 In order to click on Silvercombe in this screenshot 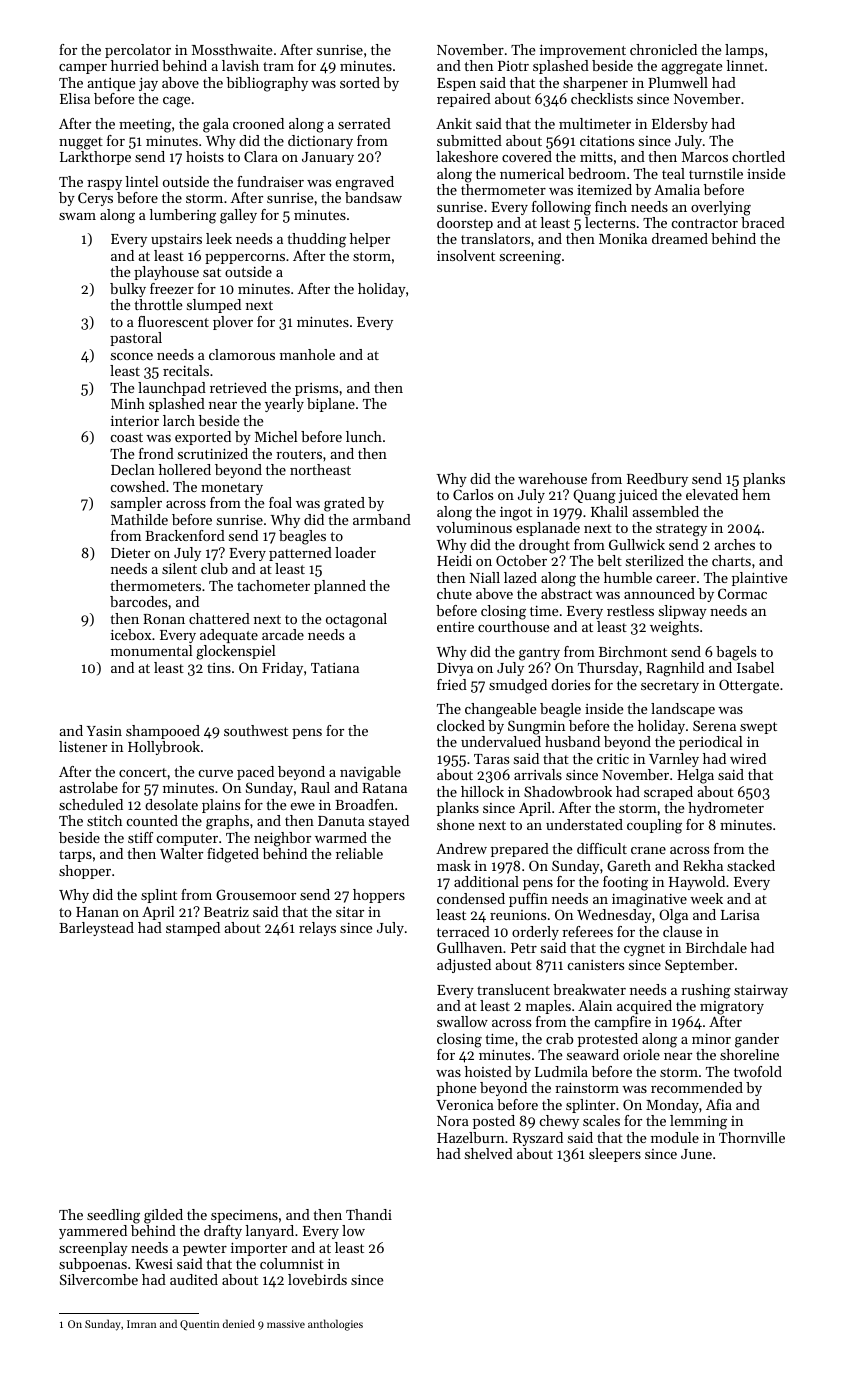, I will do `click(99, 1279)`.
